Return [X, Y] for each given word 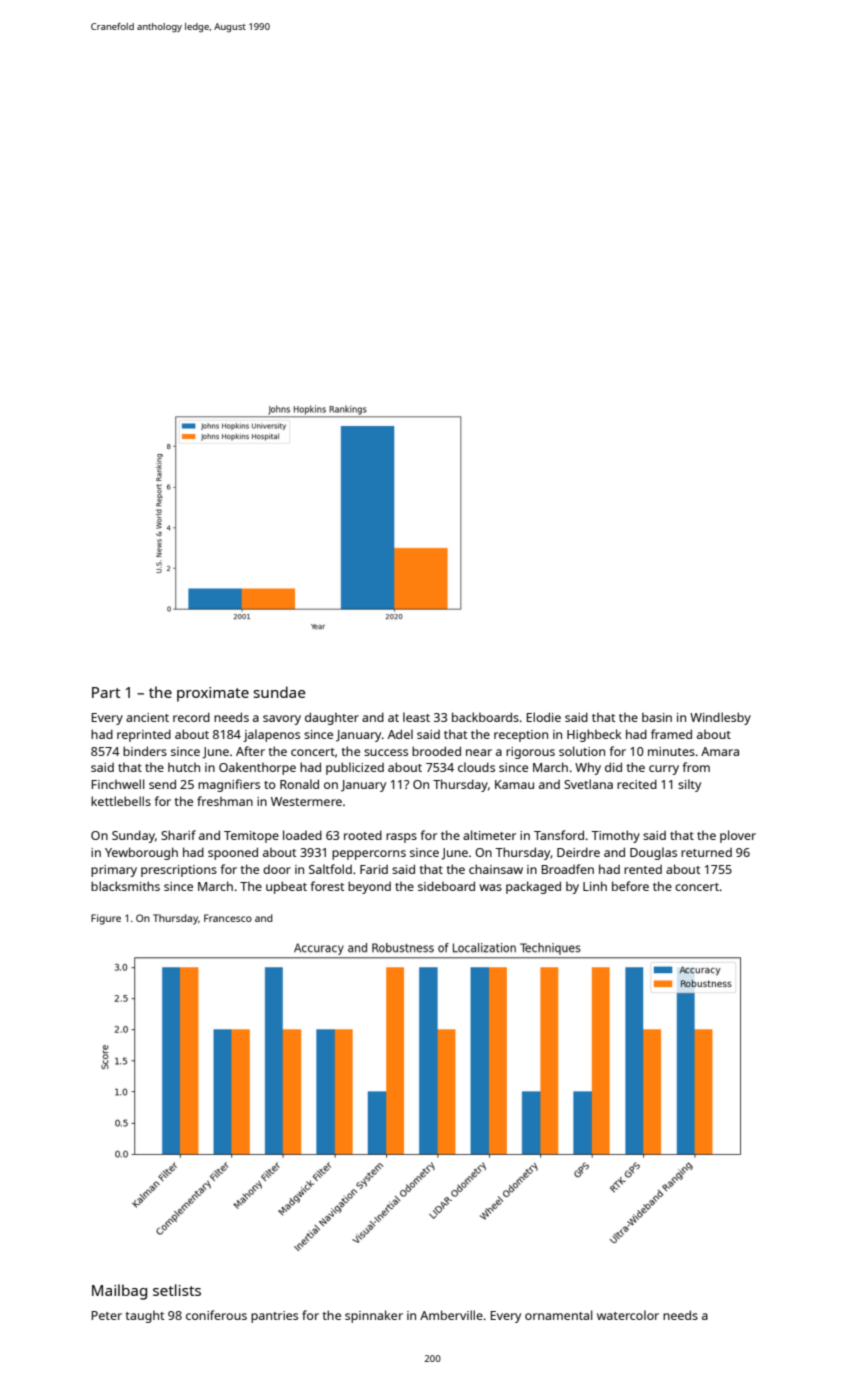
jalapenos [271, 735]
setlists [177, 1290]
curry [664, 770]
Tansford [559, 835]
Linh [595, 886]
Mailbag [119, 1292]
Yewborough [141, 853]
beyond [369, 887]
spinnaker [374, 1316]
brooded [436, 751]
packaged [533, 887]
